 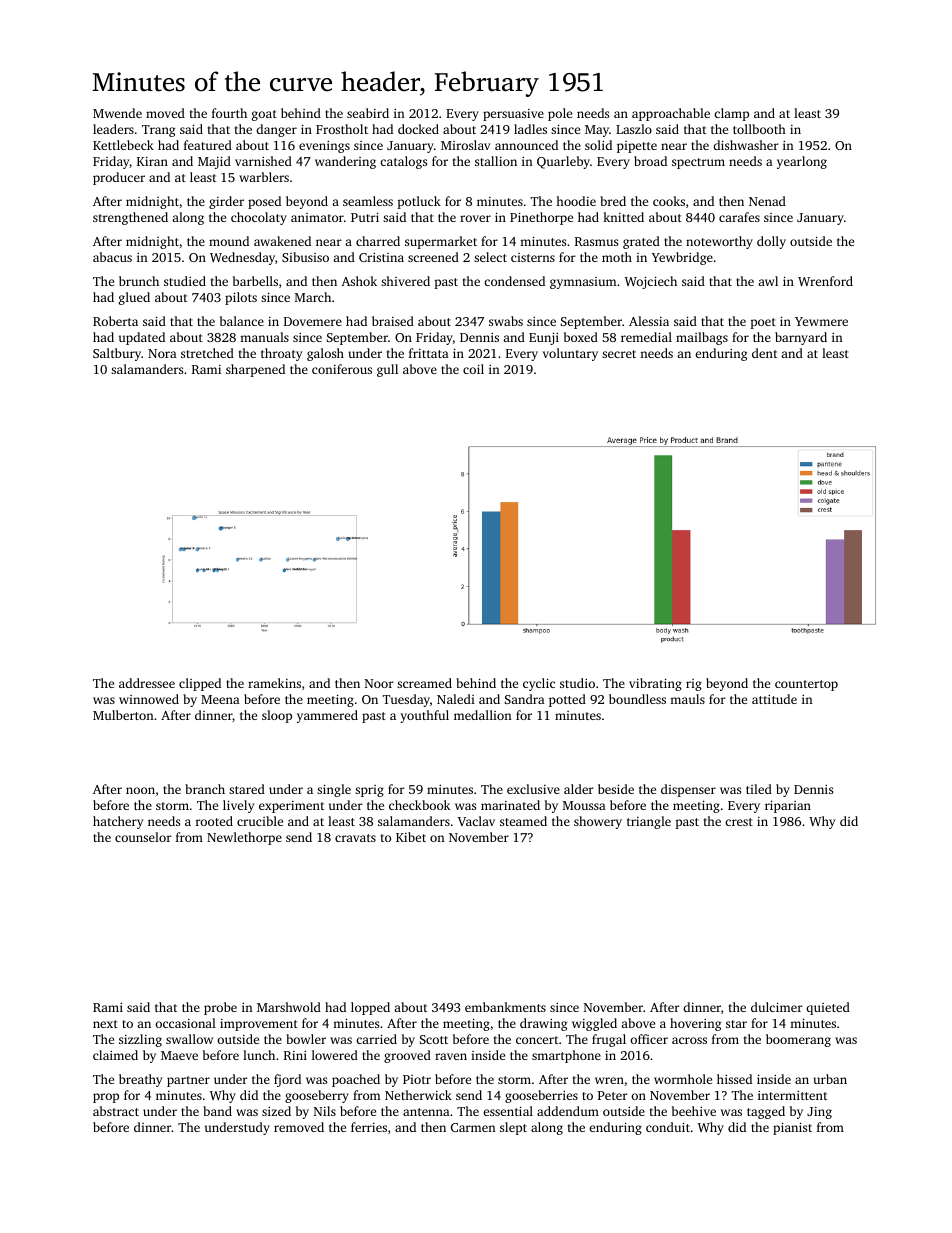 I want to click on Noor, so click(x=379, y=683).
